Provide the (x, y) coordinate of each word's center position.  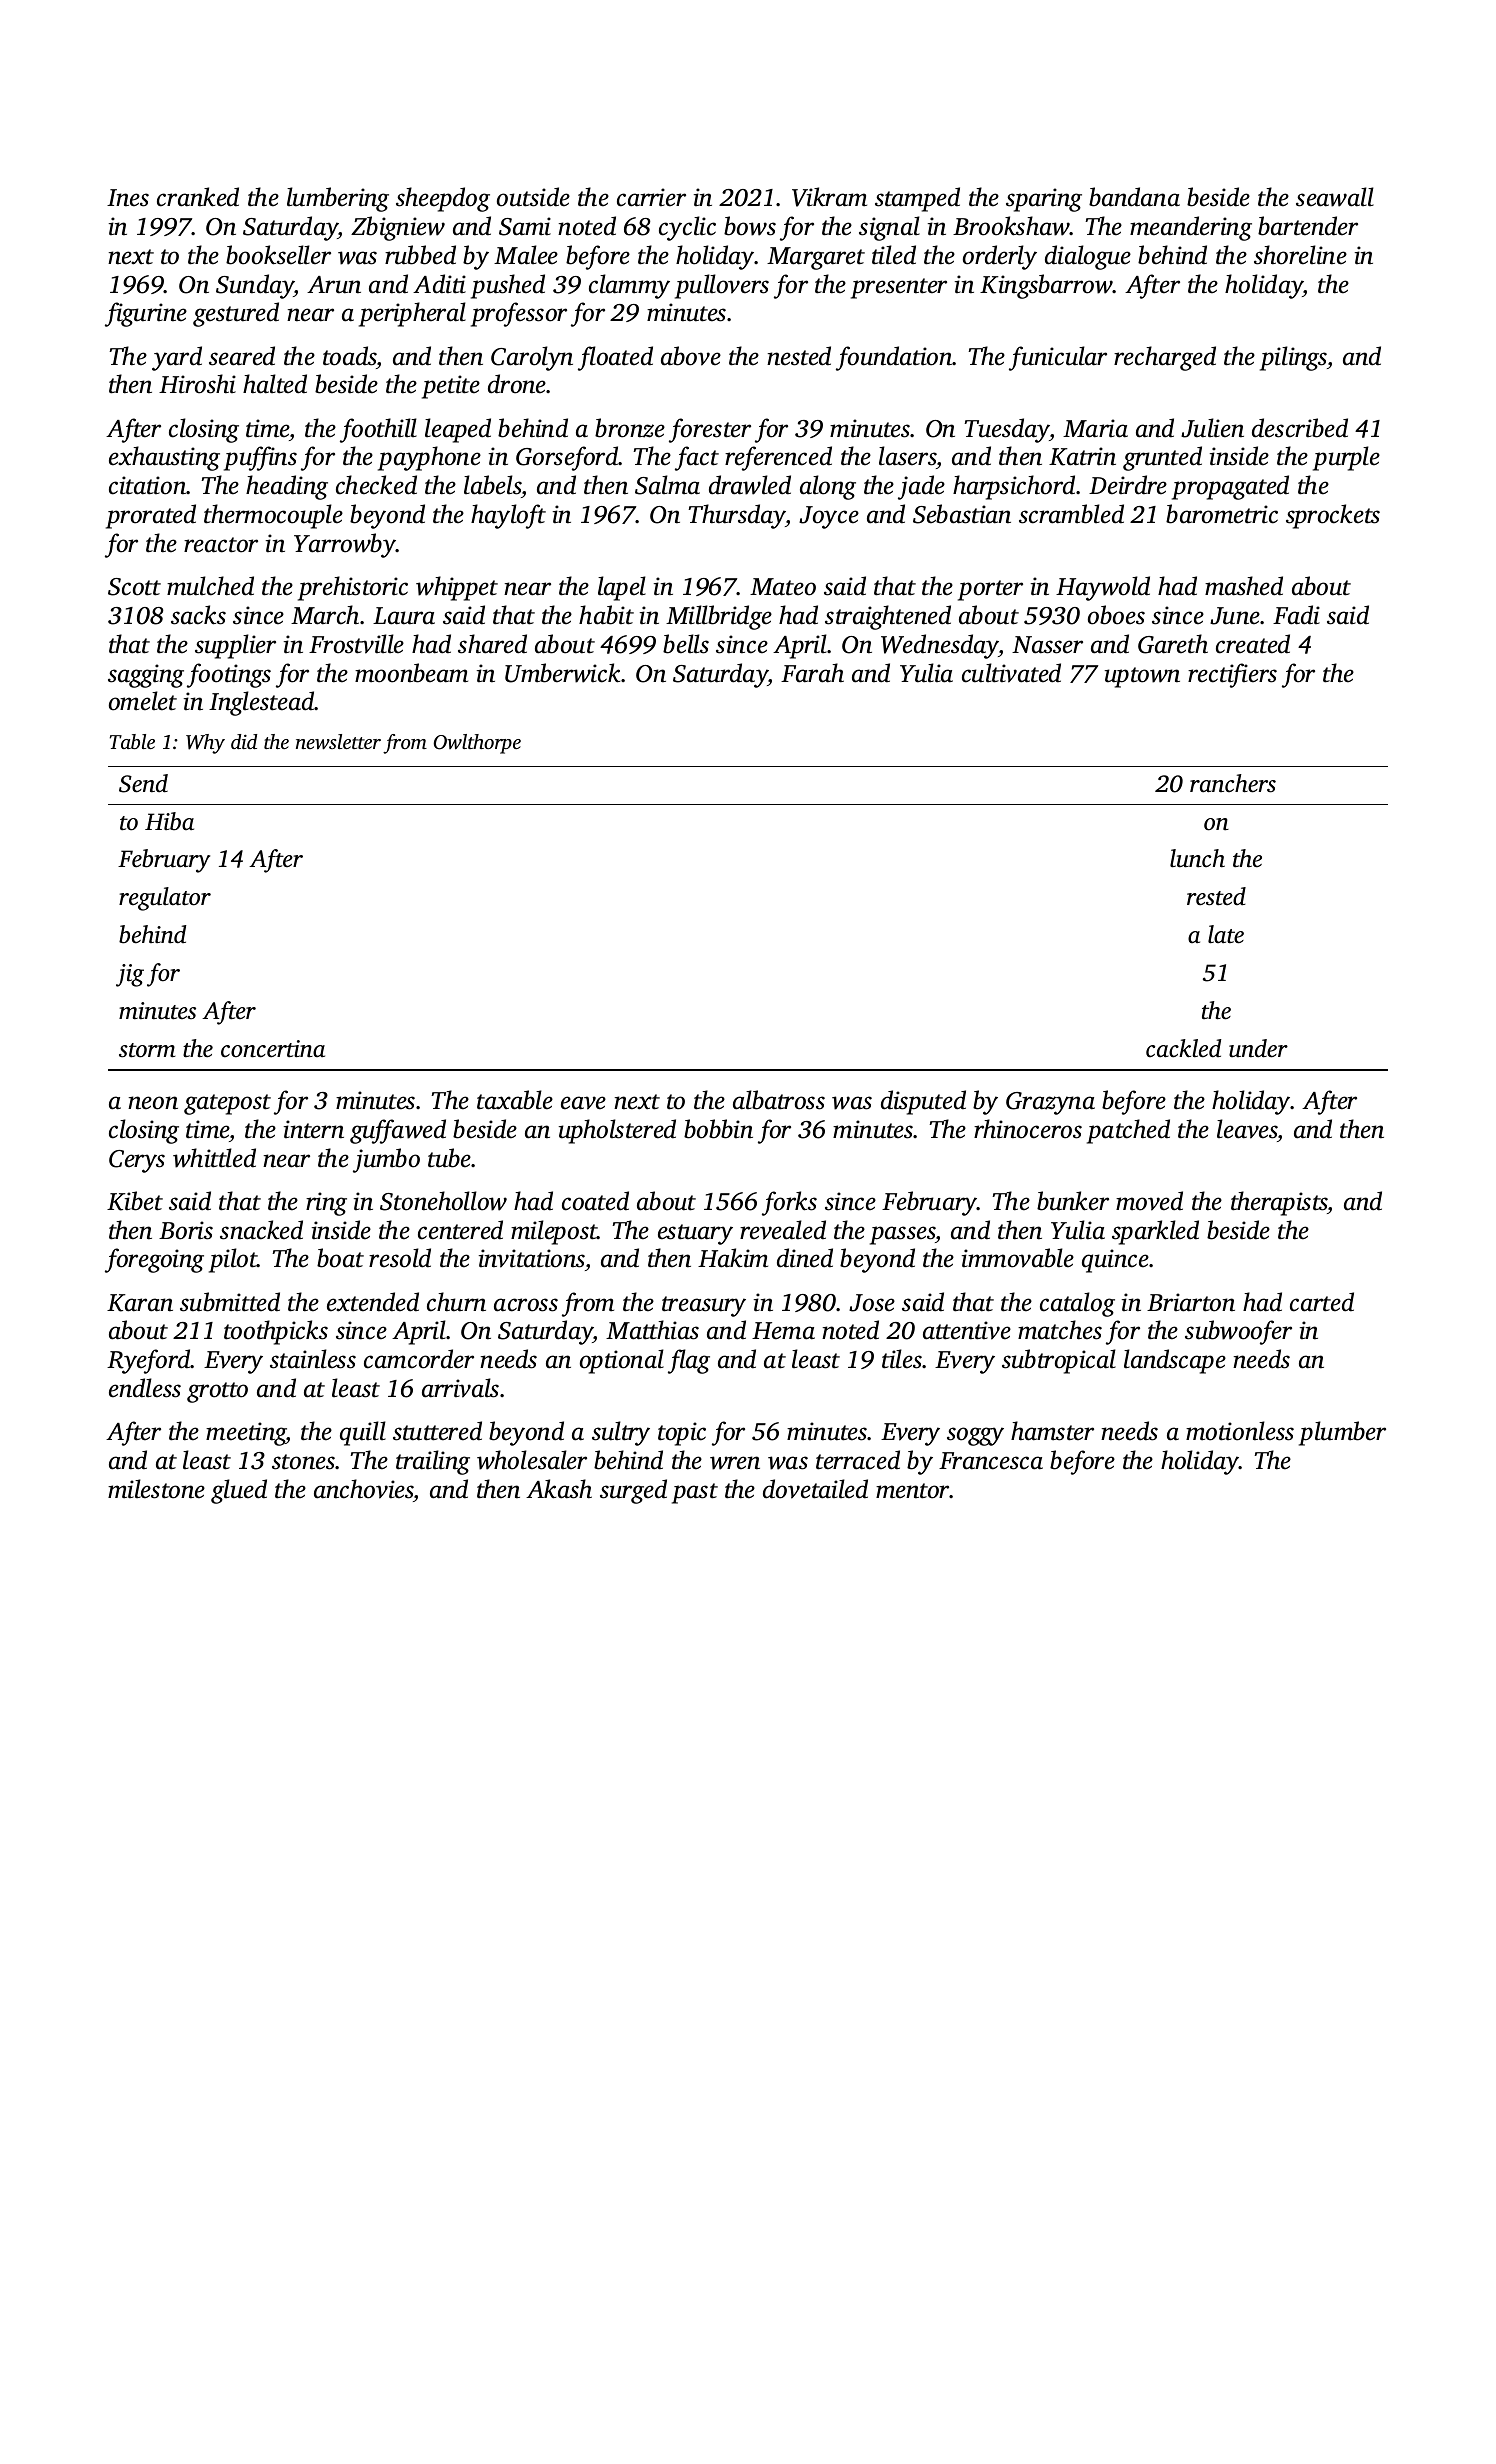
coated (595, 1201)
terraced (858, 1460)
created (1253, 644)
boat (340, 1258)
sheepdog (443, 199)
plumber (1342, 1433)
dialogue (1088, 257)
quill (363, 1433)
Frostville (356, 644)
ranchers (1233, 783)
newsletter (338, 742)
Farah (812, 673)
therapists (1279, 1203)
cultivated (1011, 673)
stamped (917, 199)
